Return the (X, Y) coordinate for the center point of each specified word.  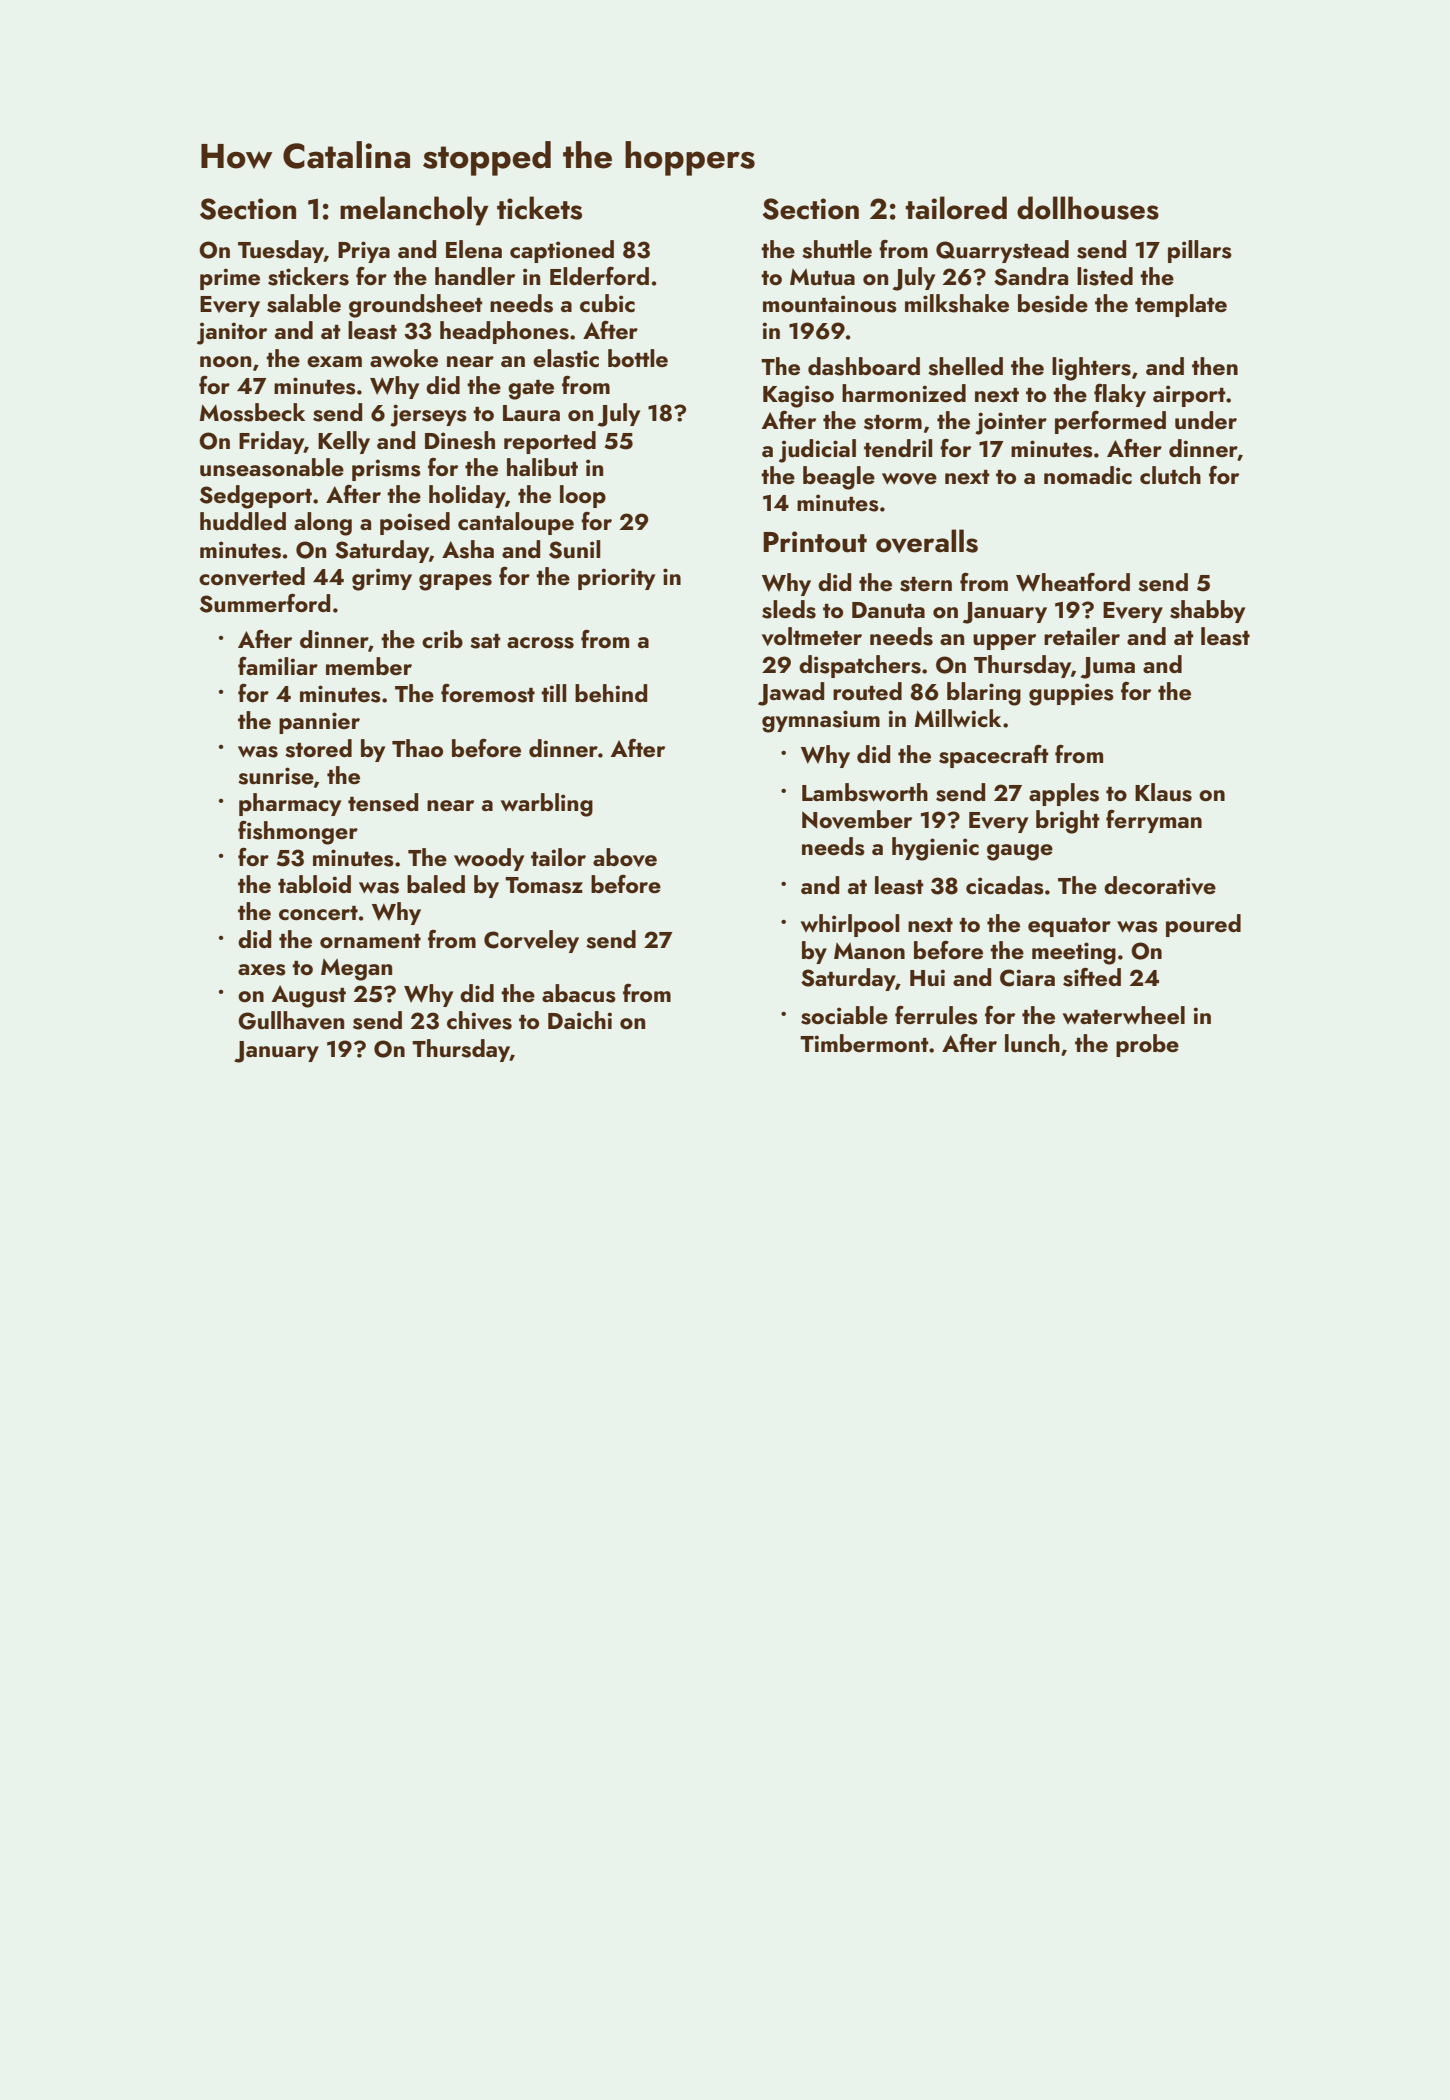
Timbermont (864, 1043)
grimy (382, 579)
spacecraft (994, 756)
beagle (839, 478)
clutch (1170, 475)
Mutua (822, 277)
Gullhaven (291, 1020)
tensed (383, 802)
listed (1105, 276)
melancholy (414, 211)
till (554, 693)
